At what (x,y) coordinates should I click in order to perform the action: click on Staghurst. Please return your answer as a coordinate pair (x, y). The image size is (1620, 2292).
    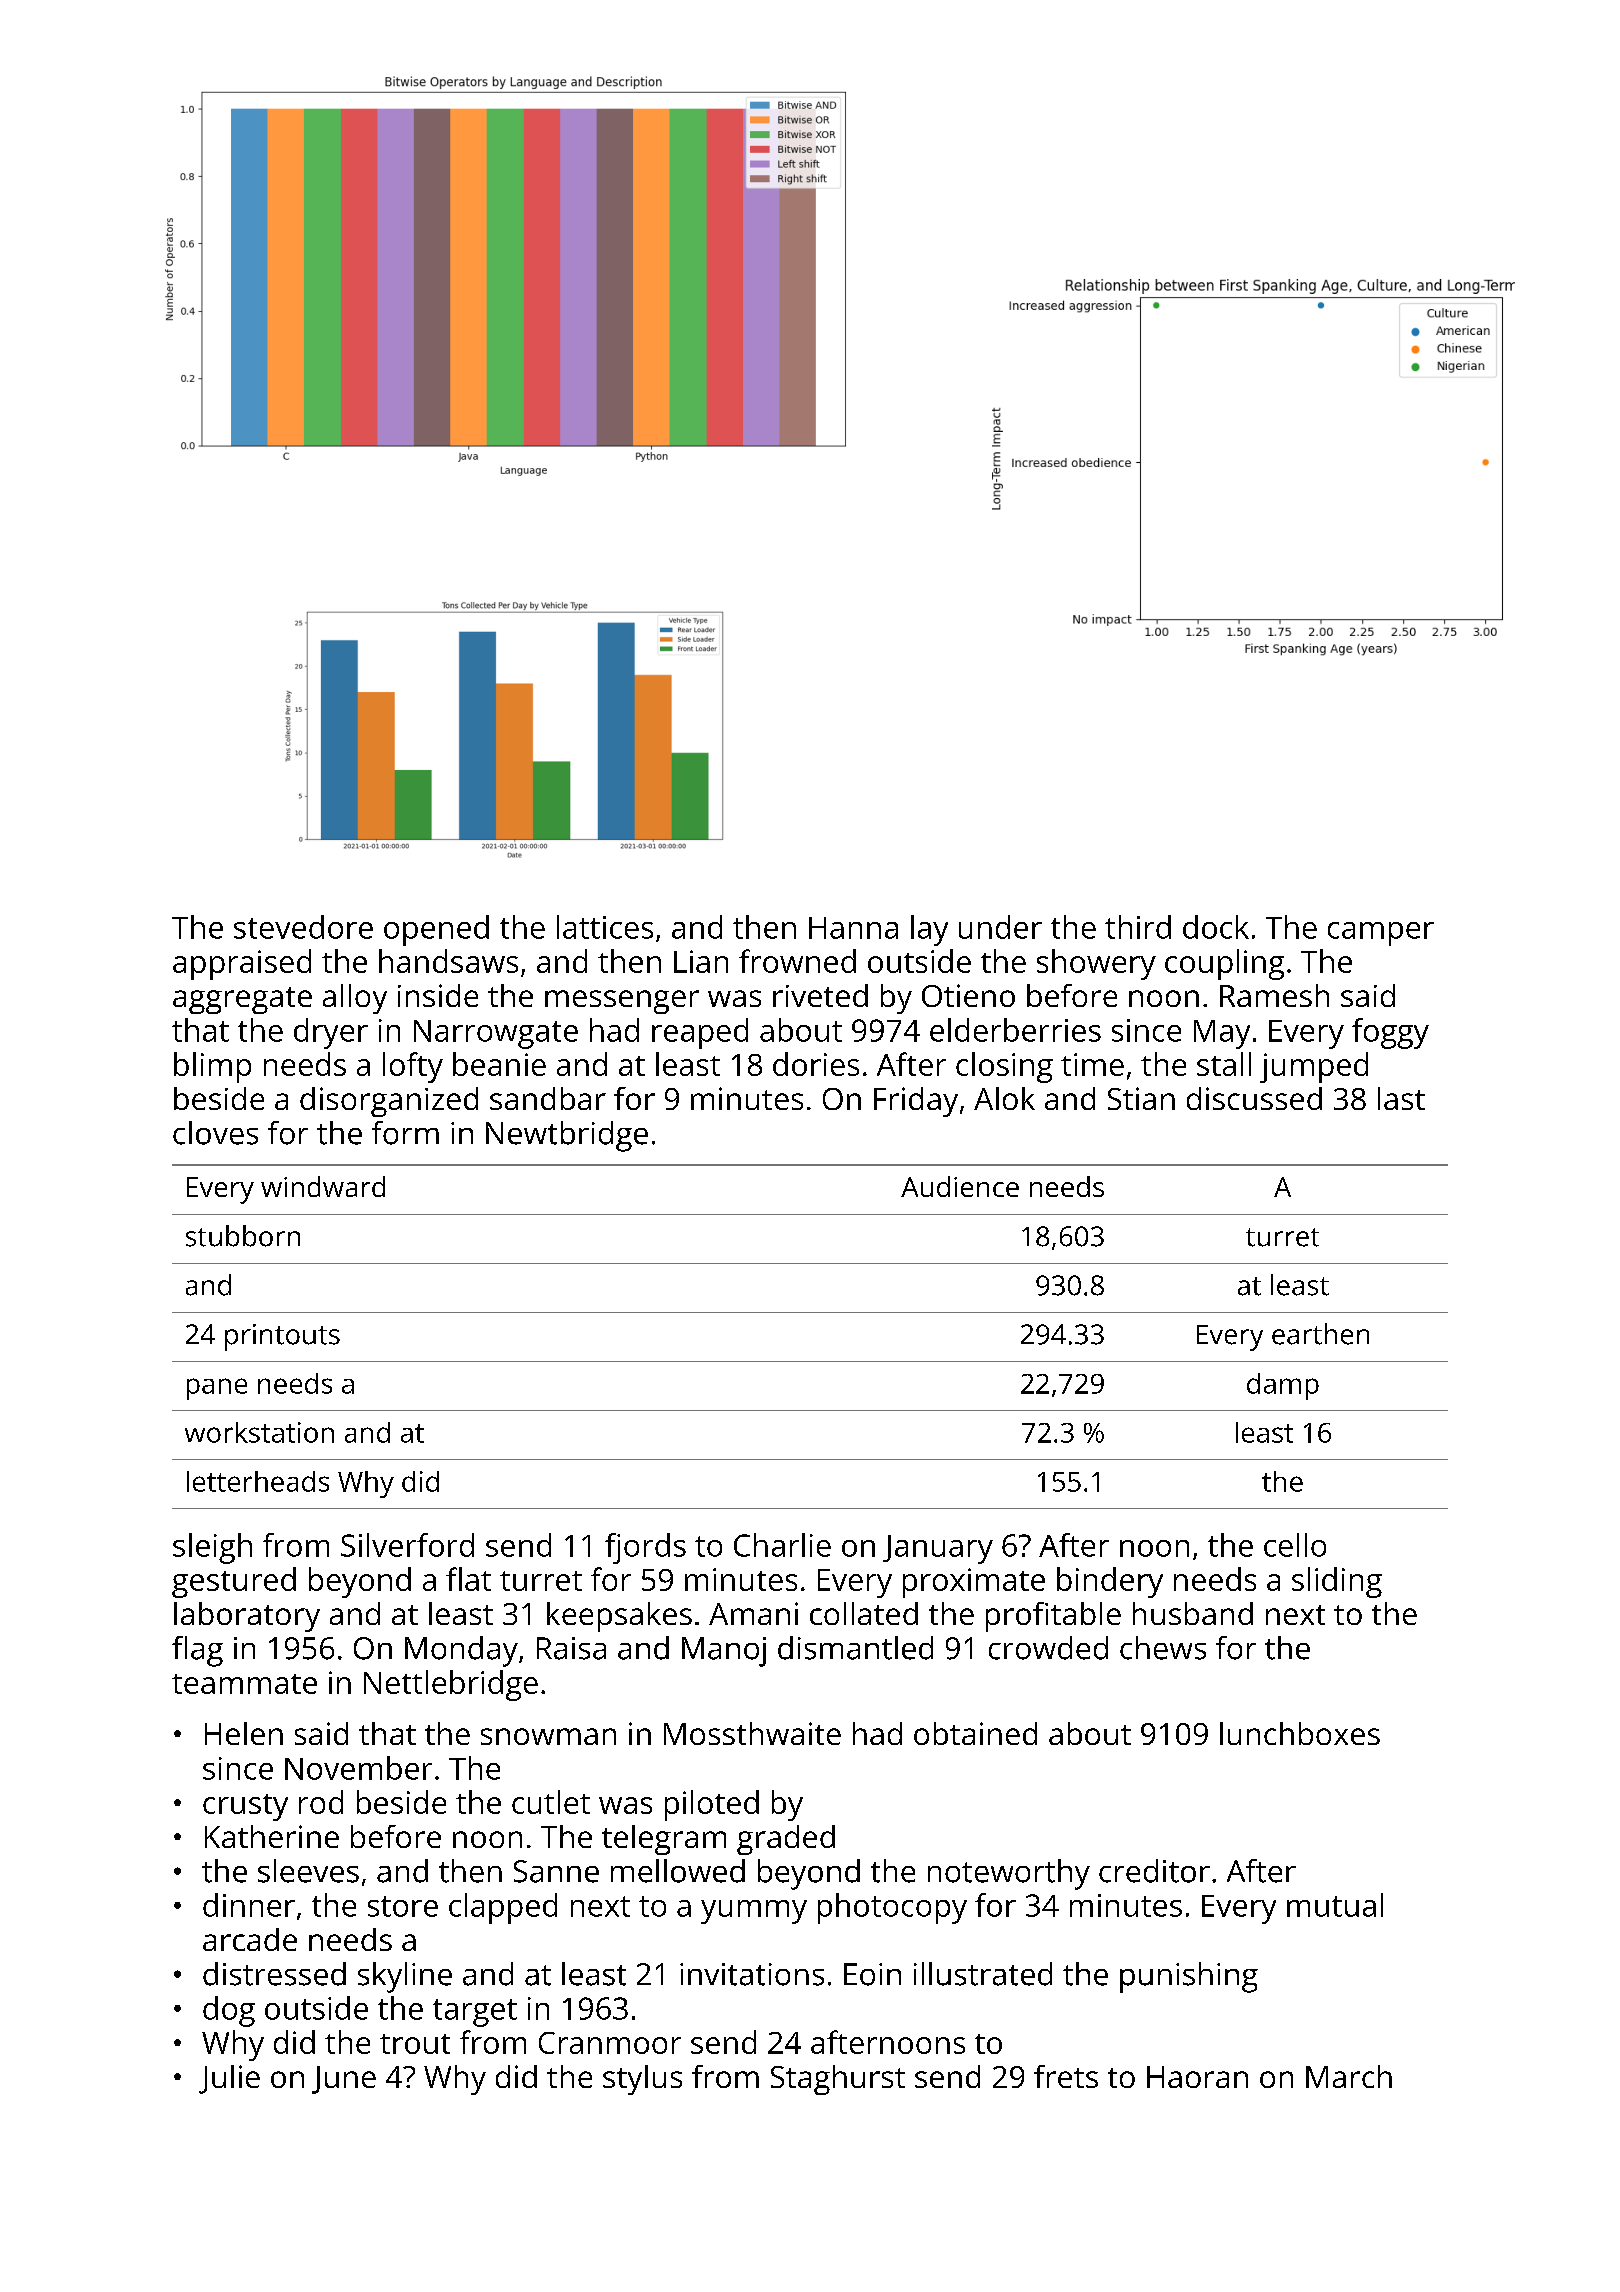
    Looking at the image, I should click on (838, 2080).
